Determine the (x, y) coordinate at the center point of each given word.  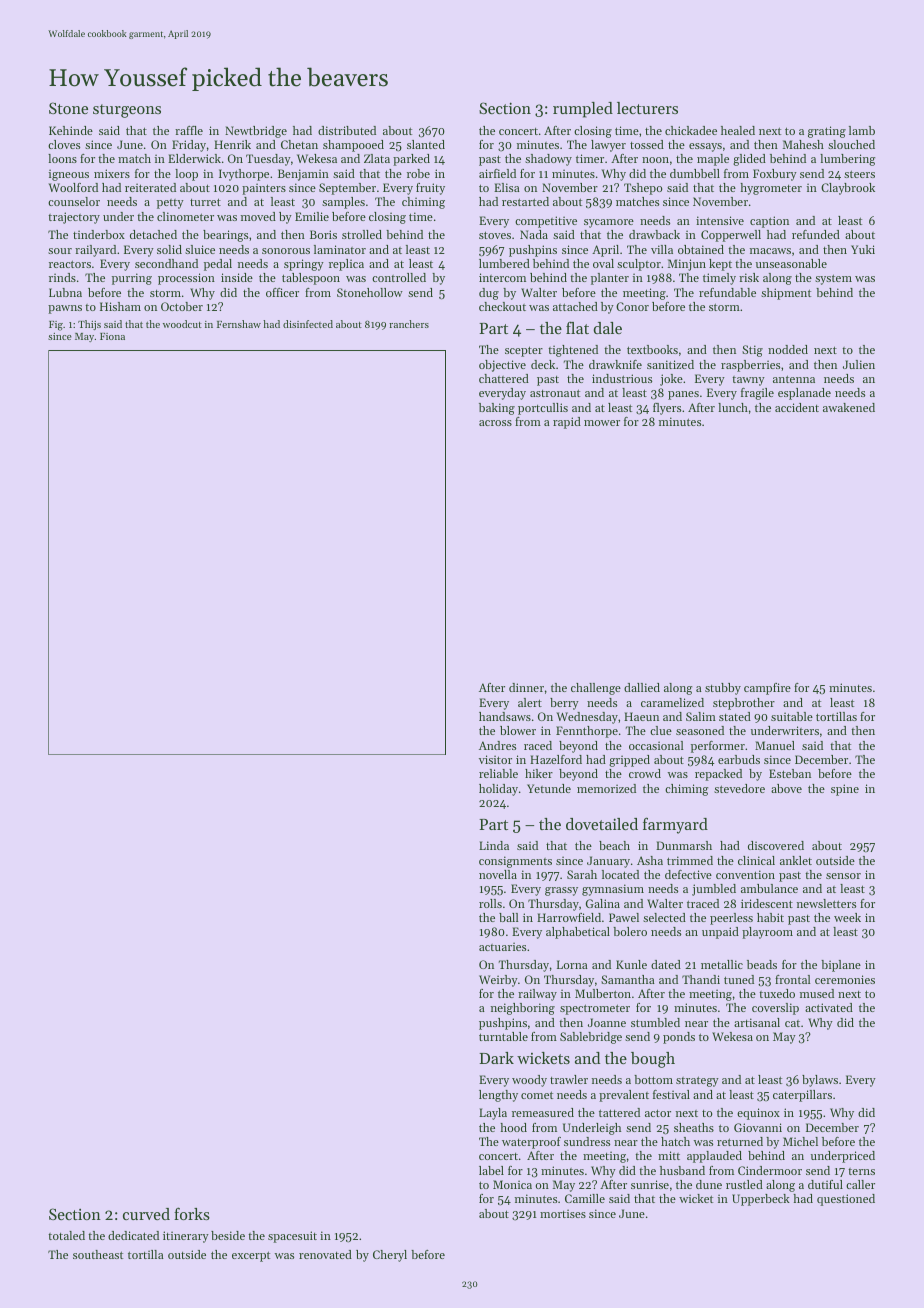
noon (655, 160)
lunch (733, 407)
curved (146, 1214)
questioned (846, 1200)
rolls (490, 903)
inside (237, 277)
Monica (512, 1184)
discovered (776, 845)
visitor (495, 759)
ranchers (409, 324)
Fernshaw (239, 324)
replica (346, 265)
